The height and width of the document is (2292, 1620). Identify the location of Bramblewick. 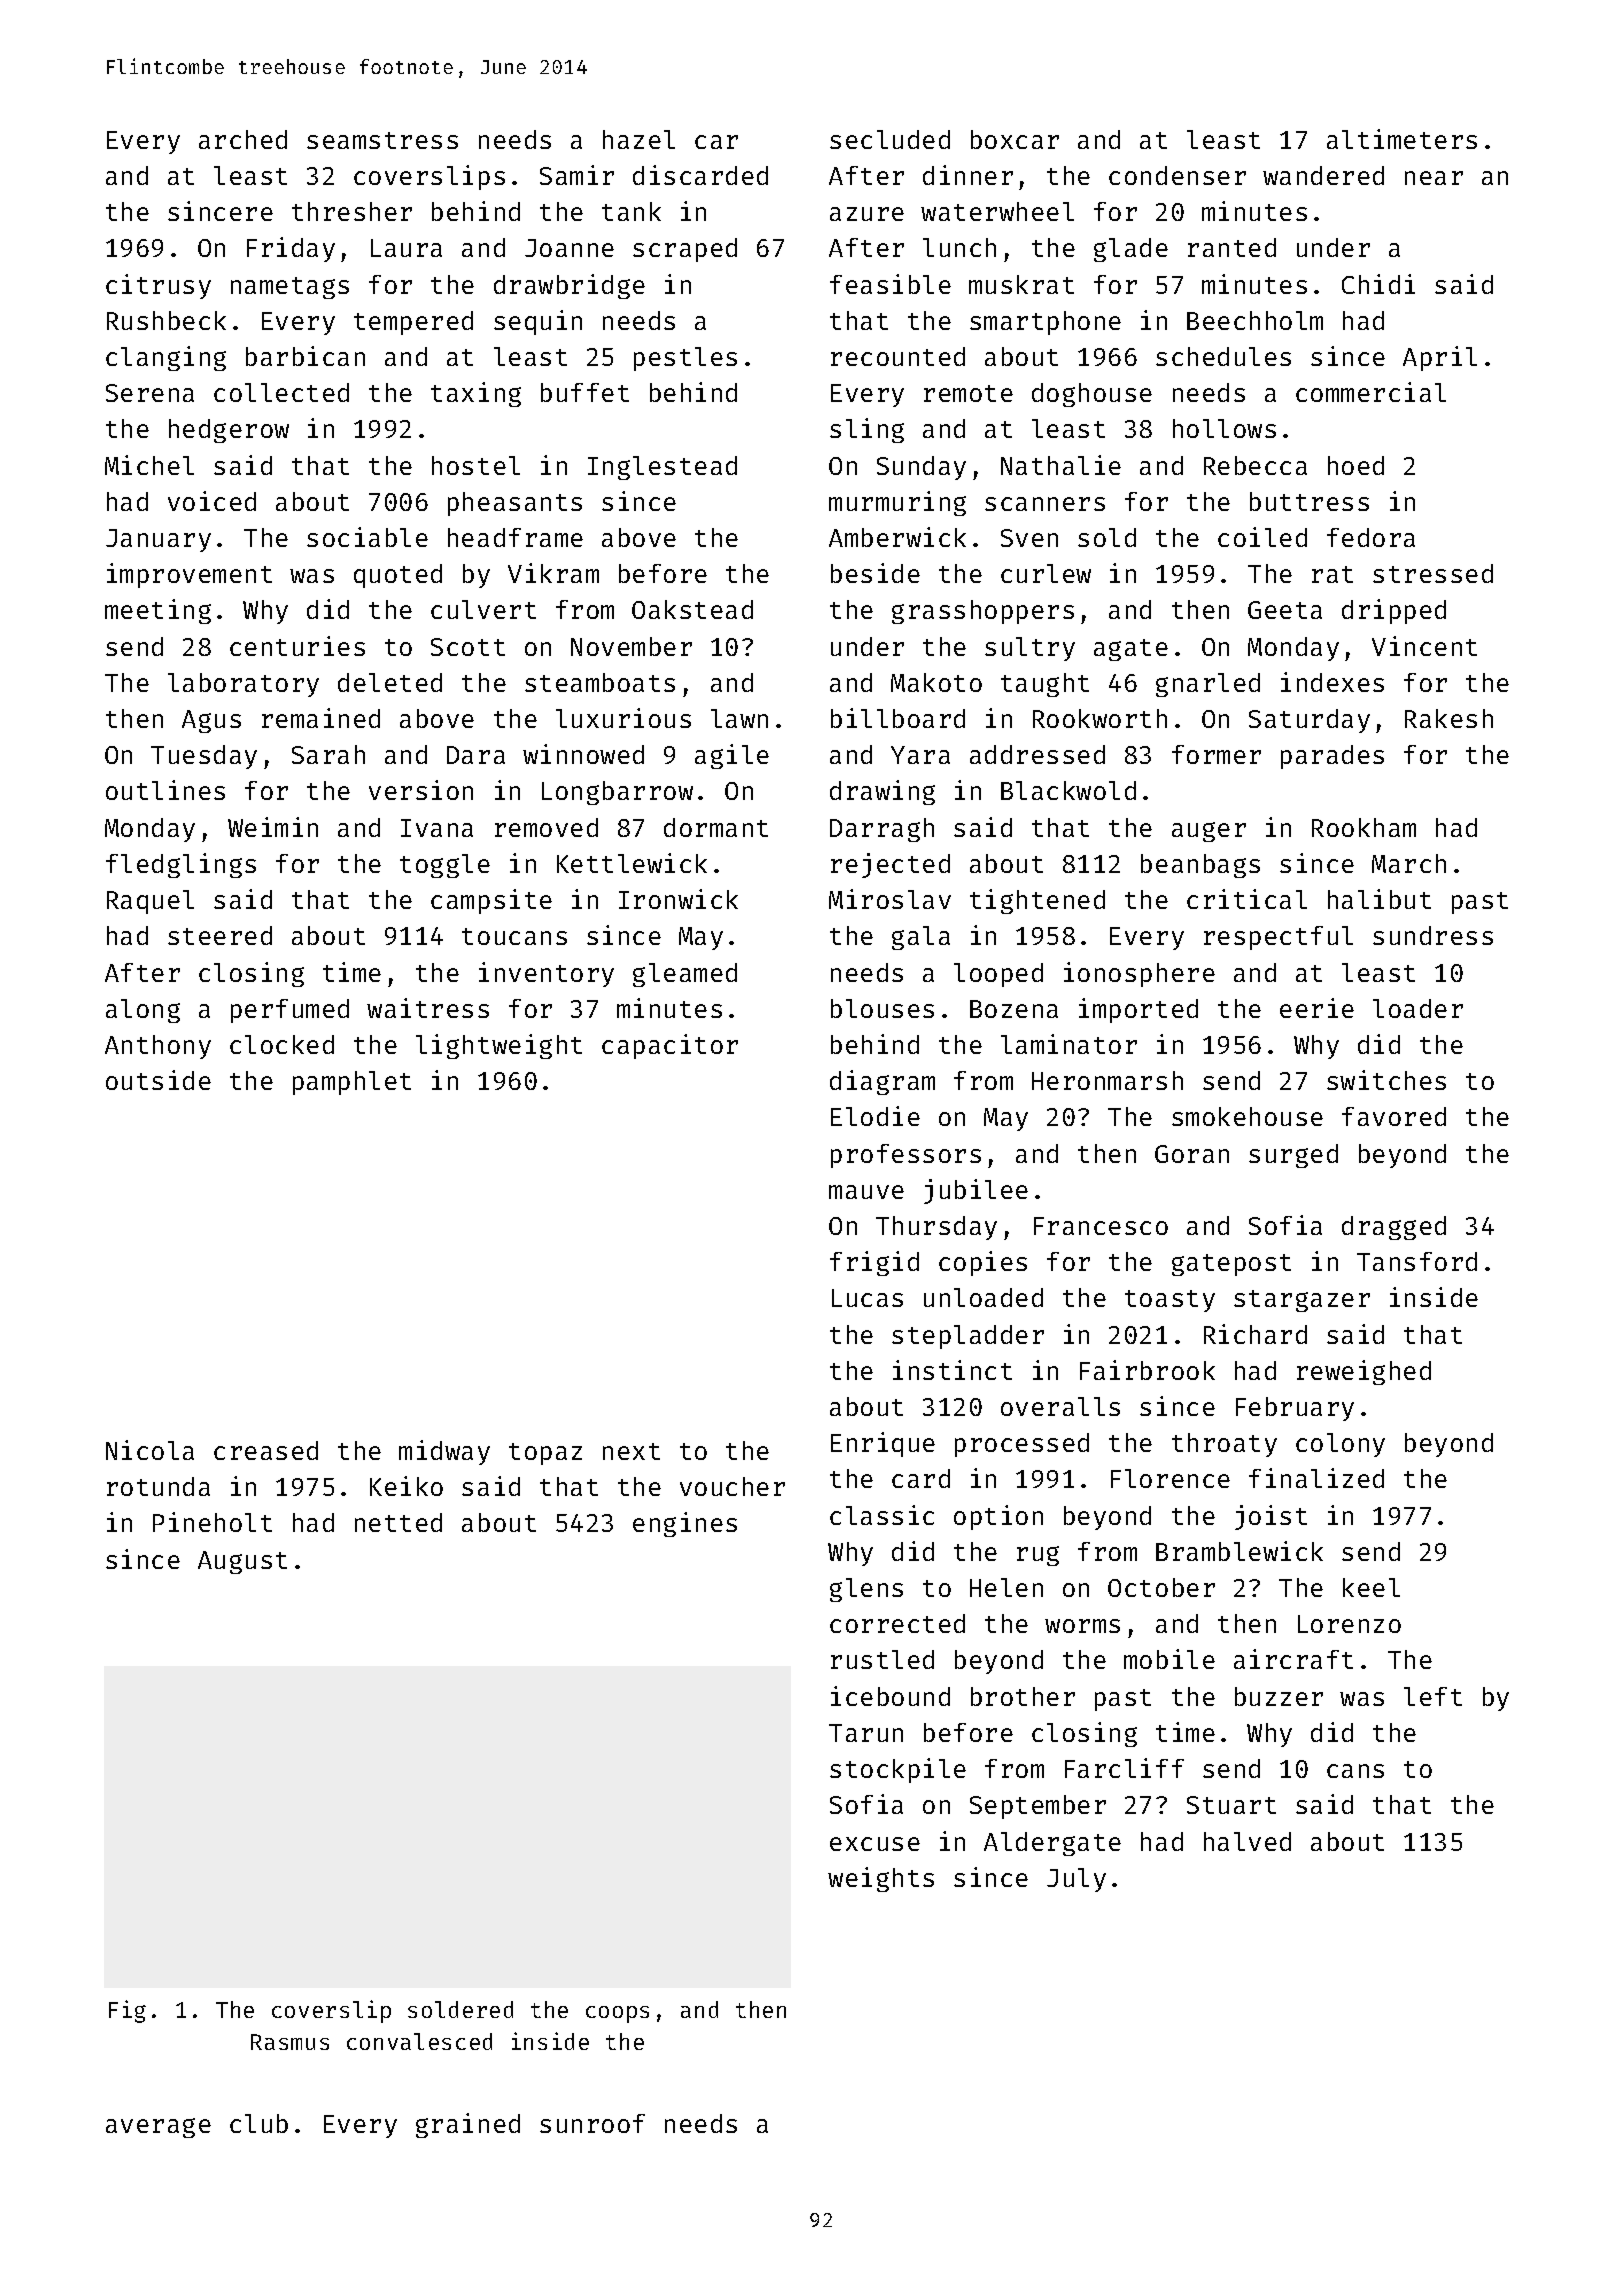
(1239, 1551).
